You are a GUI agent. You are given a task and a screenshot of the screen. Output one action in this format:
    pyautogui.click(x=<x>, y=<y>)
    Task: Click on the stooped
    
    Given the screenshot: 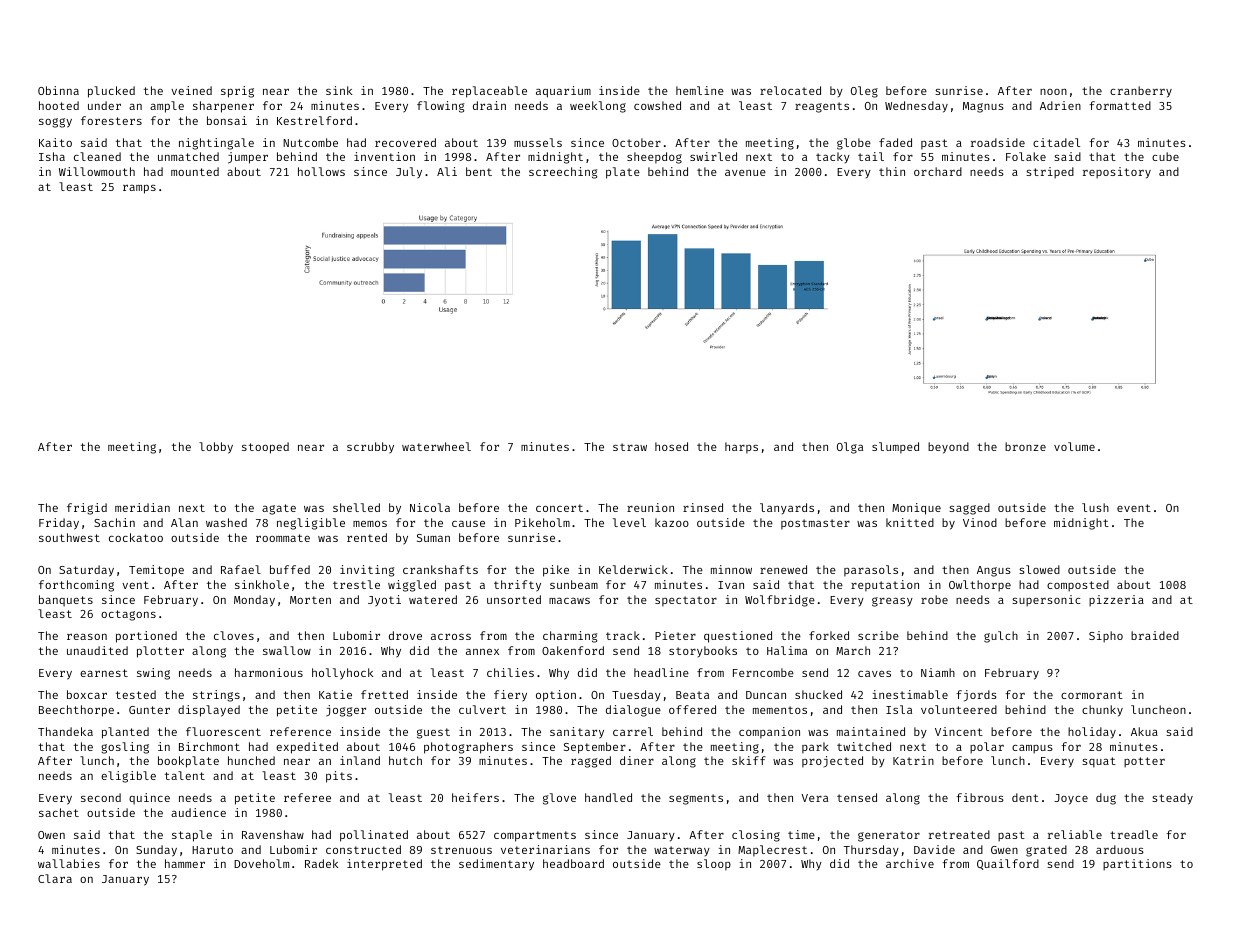 What is the action you would take?
    pyautogui.click(x=265, y=448)
